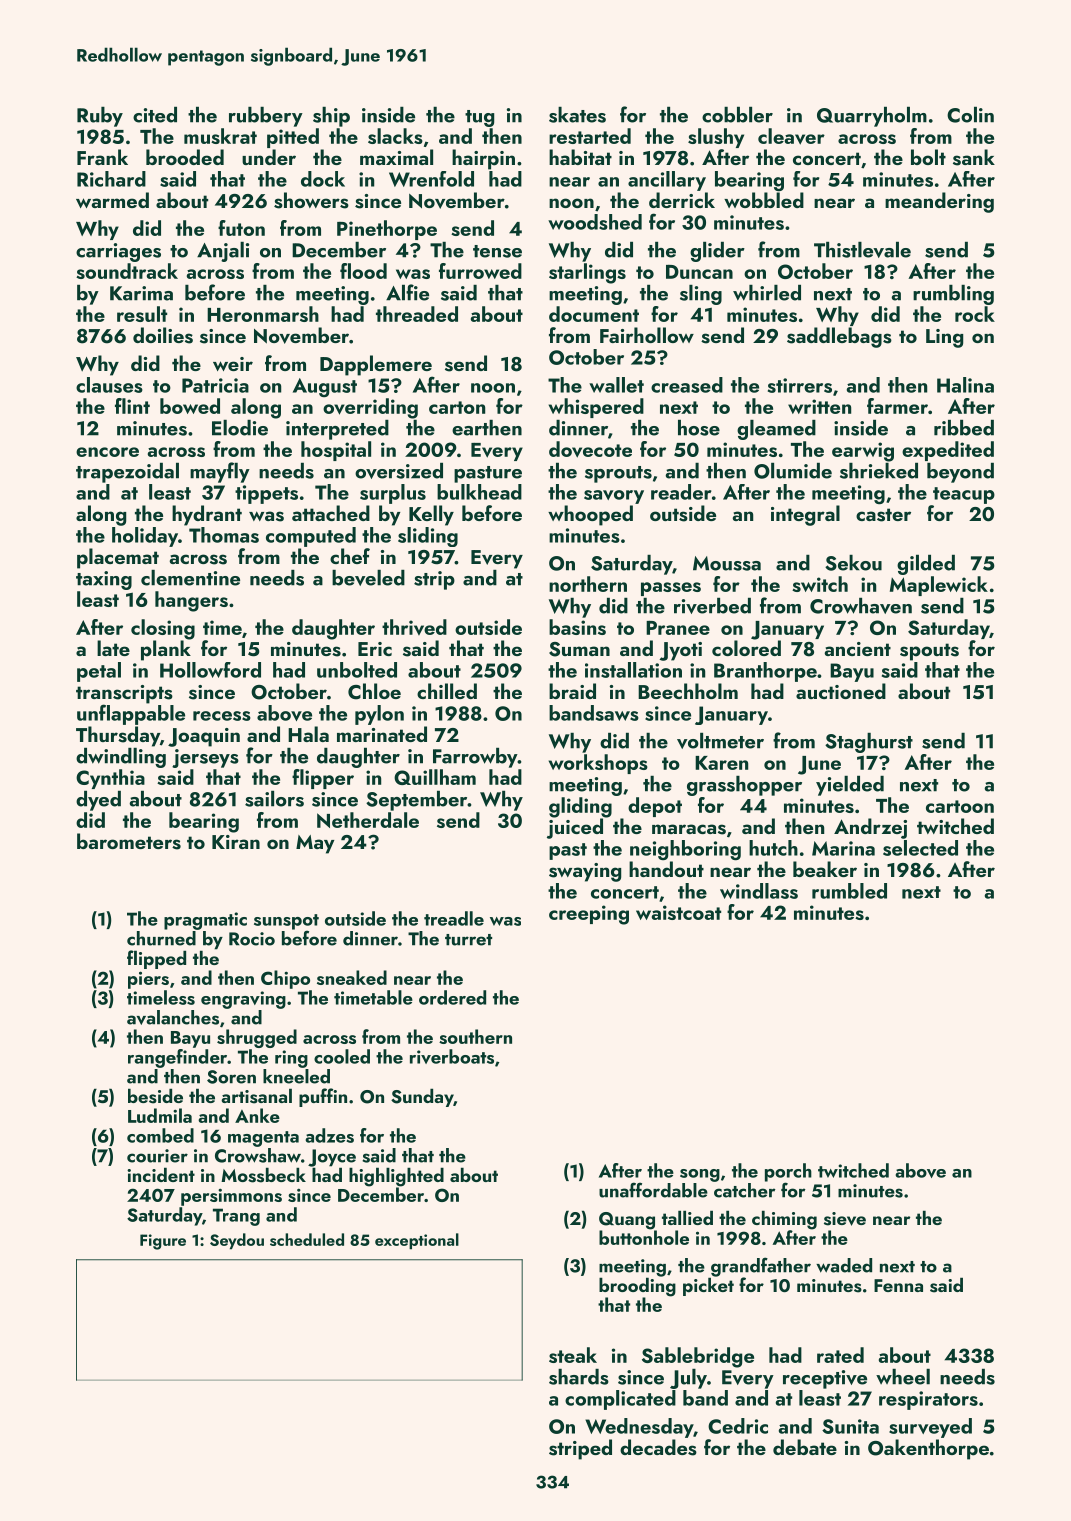  Describe the element at coordinates (589, 915) in the screenshot. I see `creeping` at that location.
